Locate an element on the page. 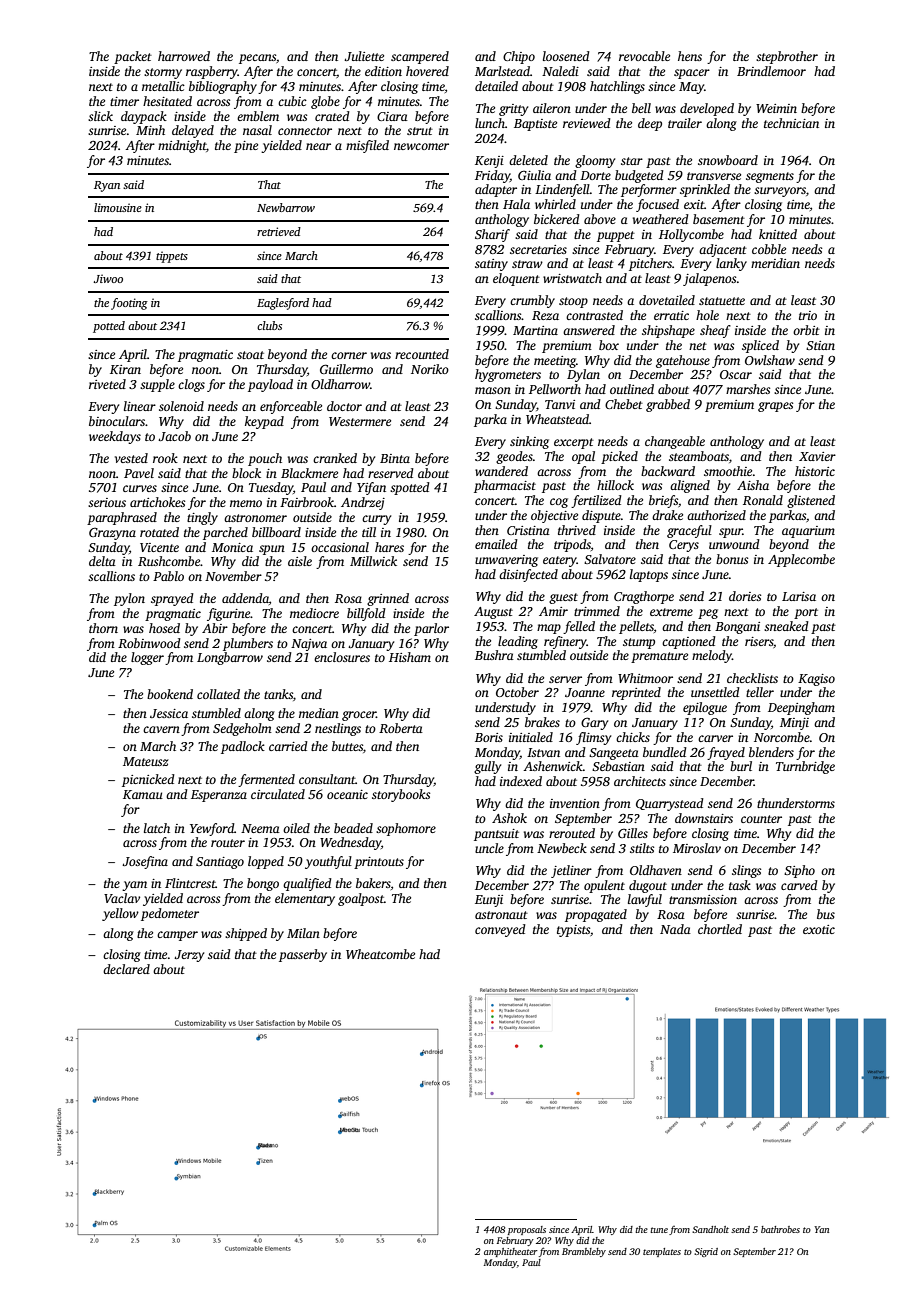 The image size is (924, 1308). conveyed is located at coordinates (500, 930).
